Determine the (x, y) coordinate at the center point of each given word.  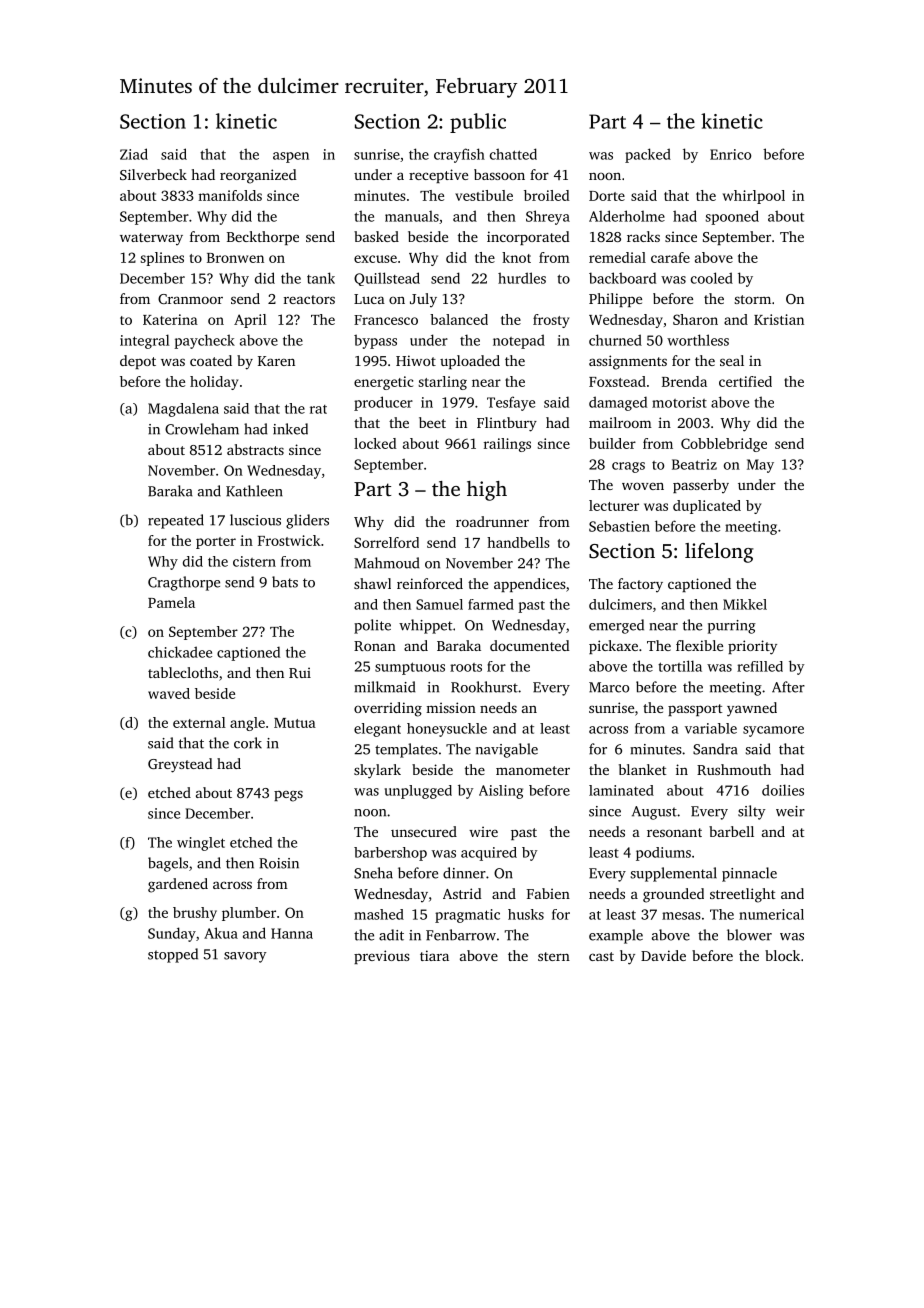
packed (648, 155)
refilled (760, 666)
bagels (168, 864)
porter (216, 543)
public (478, 123)
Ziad (134, 154)
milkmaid (384, 687)
